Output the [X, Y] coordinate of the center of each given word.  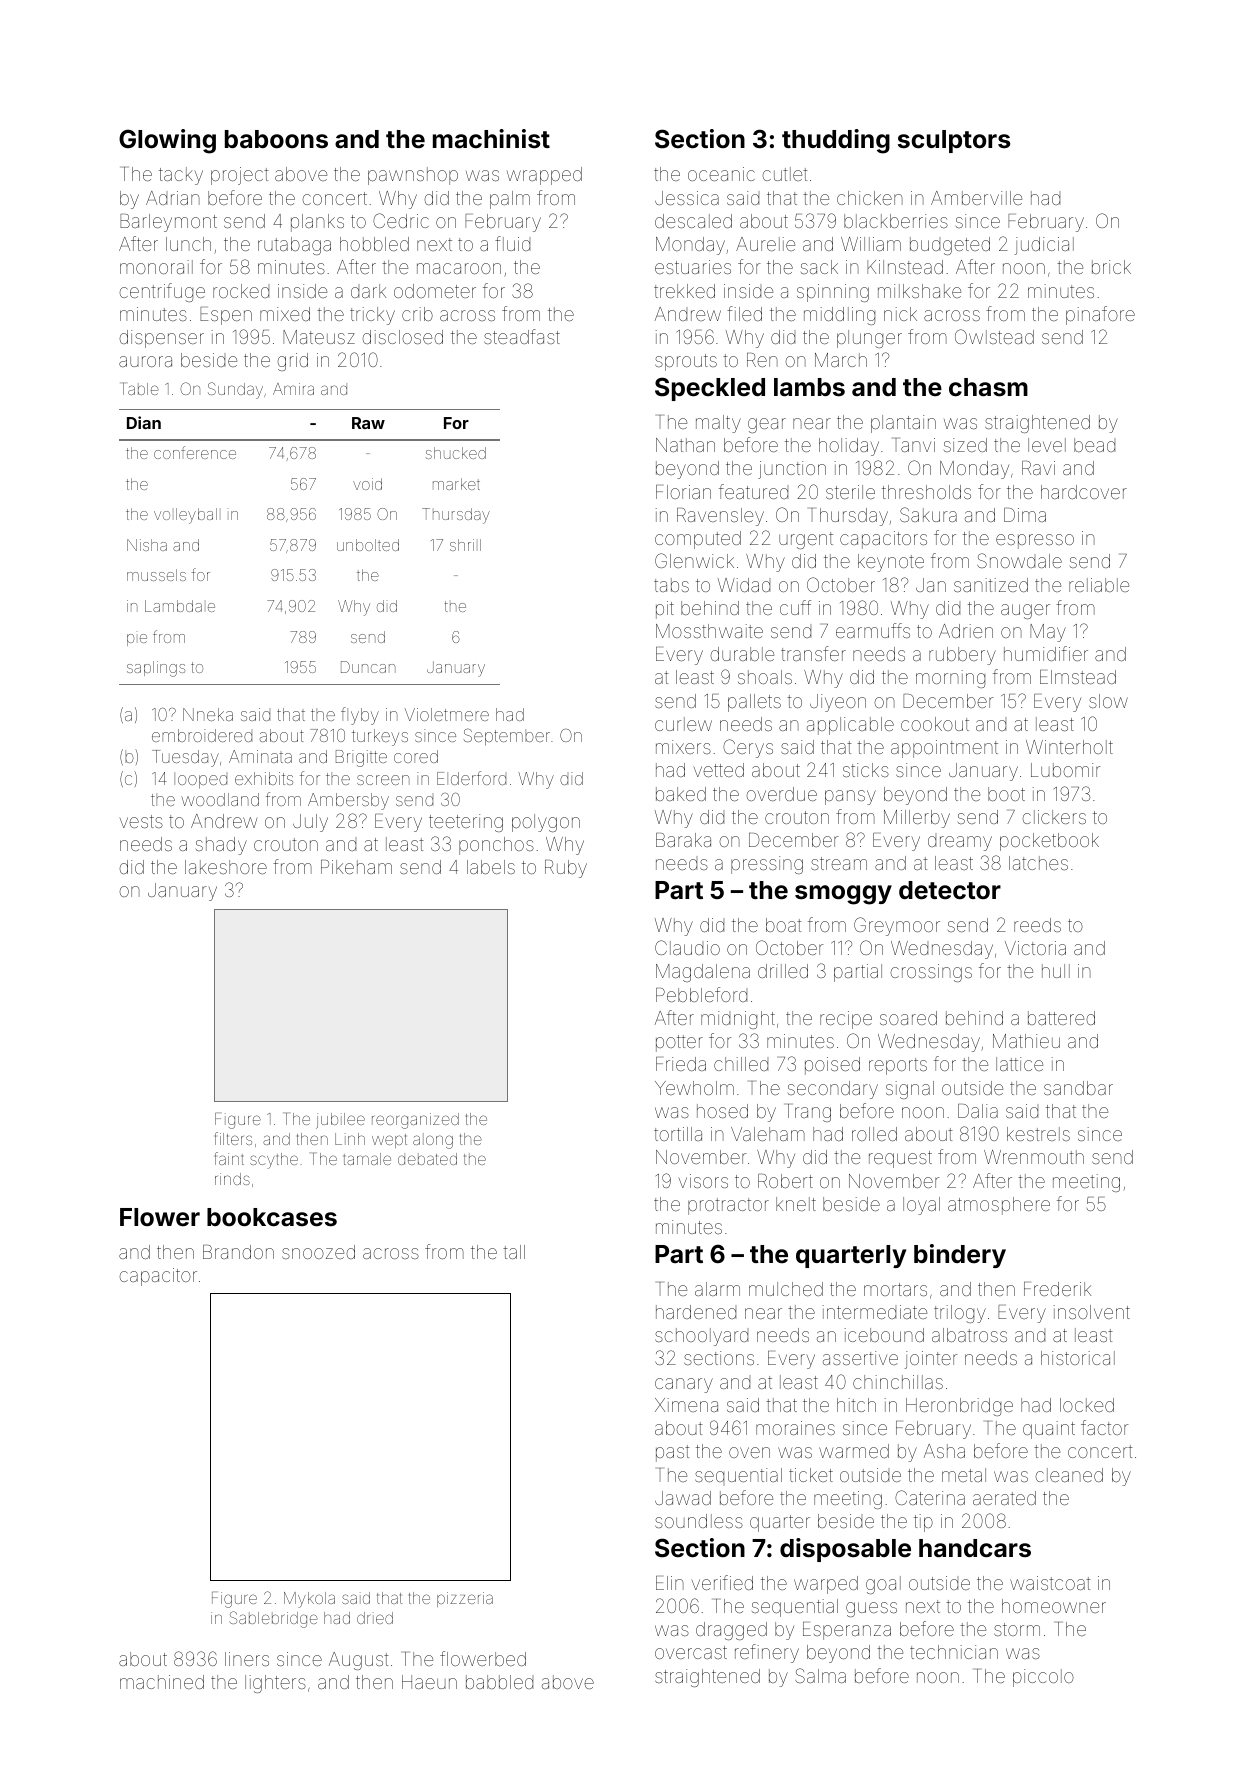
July [310, 823]
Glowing [167, 141]
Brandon [238, 1252]
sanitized [991, 585]
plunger [869, 339]
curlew [683, 724]
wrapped [544, 176]
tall [514, 1252]
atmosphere [999, 1206]
